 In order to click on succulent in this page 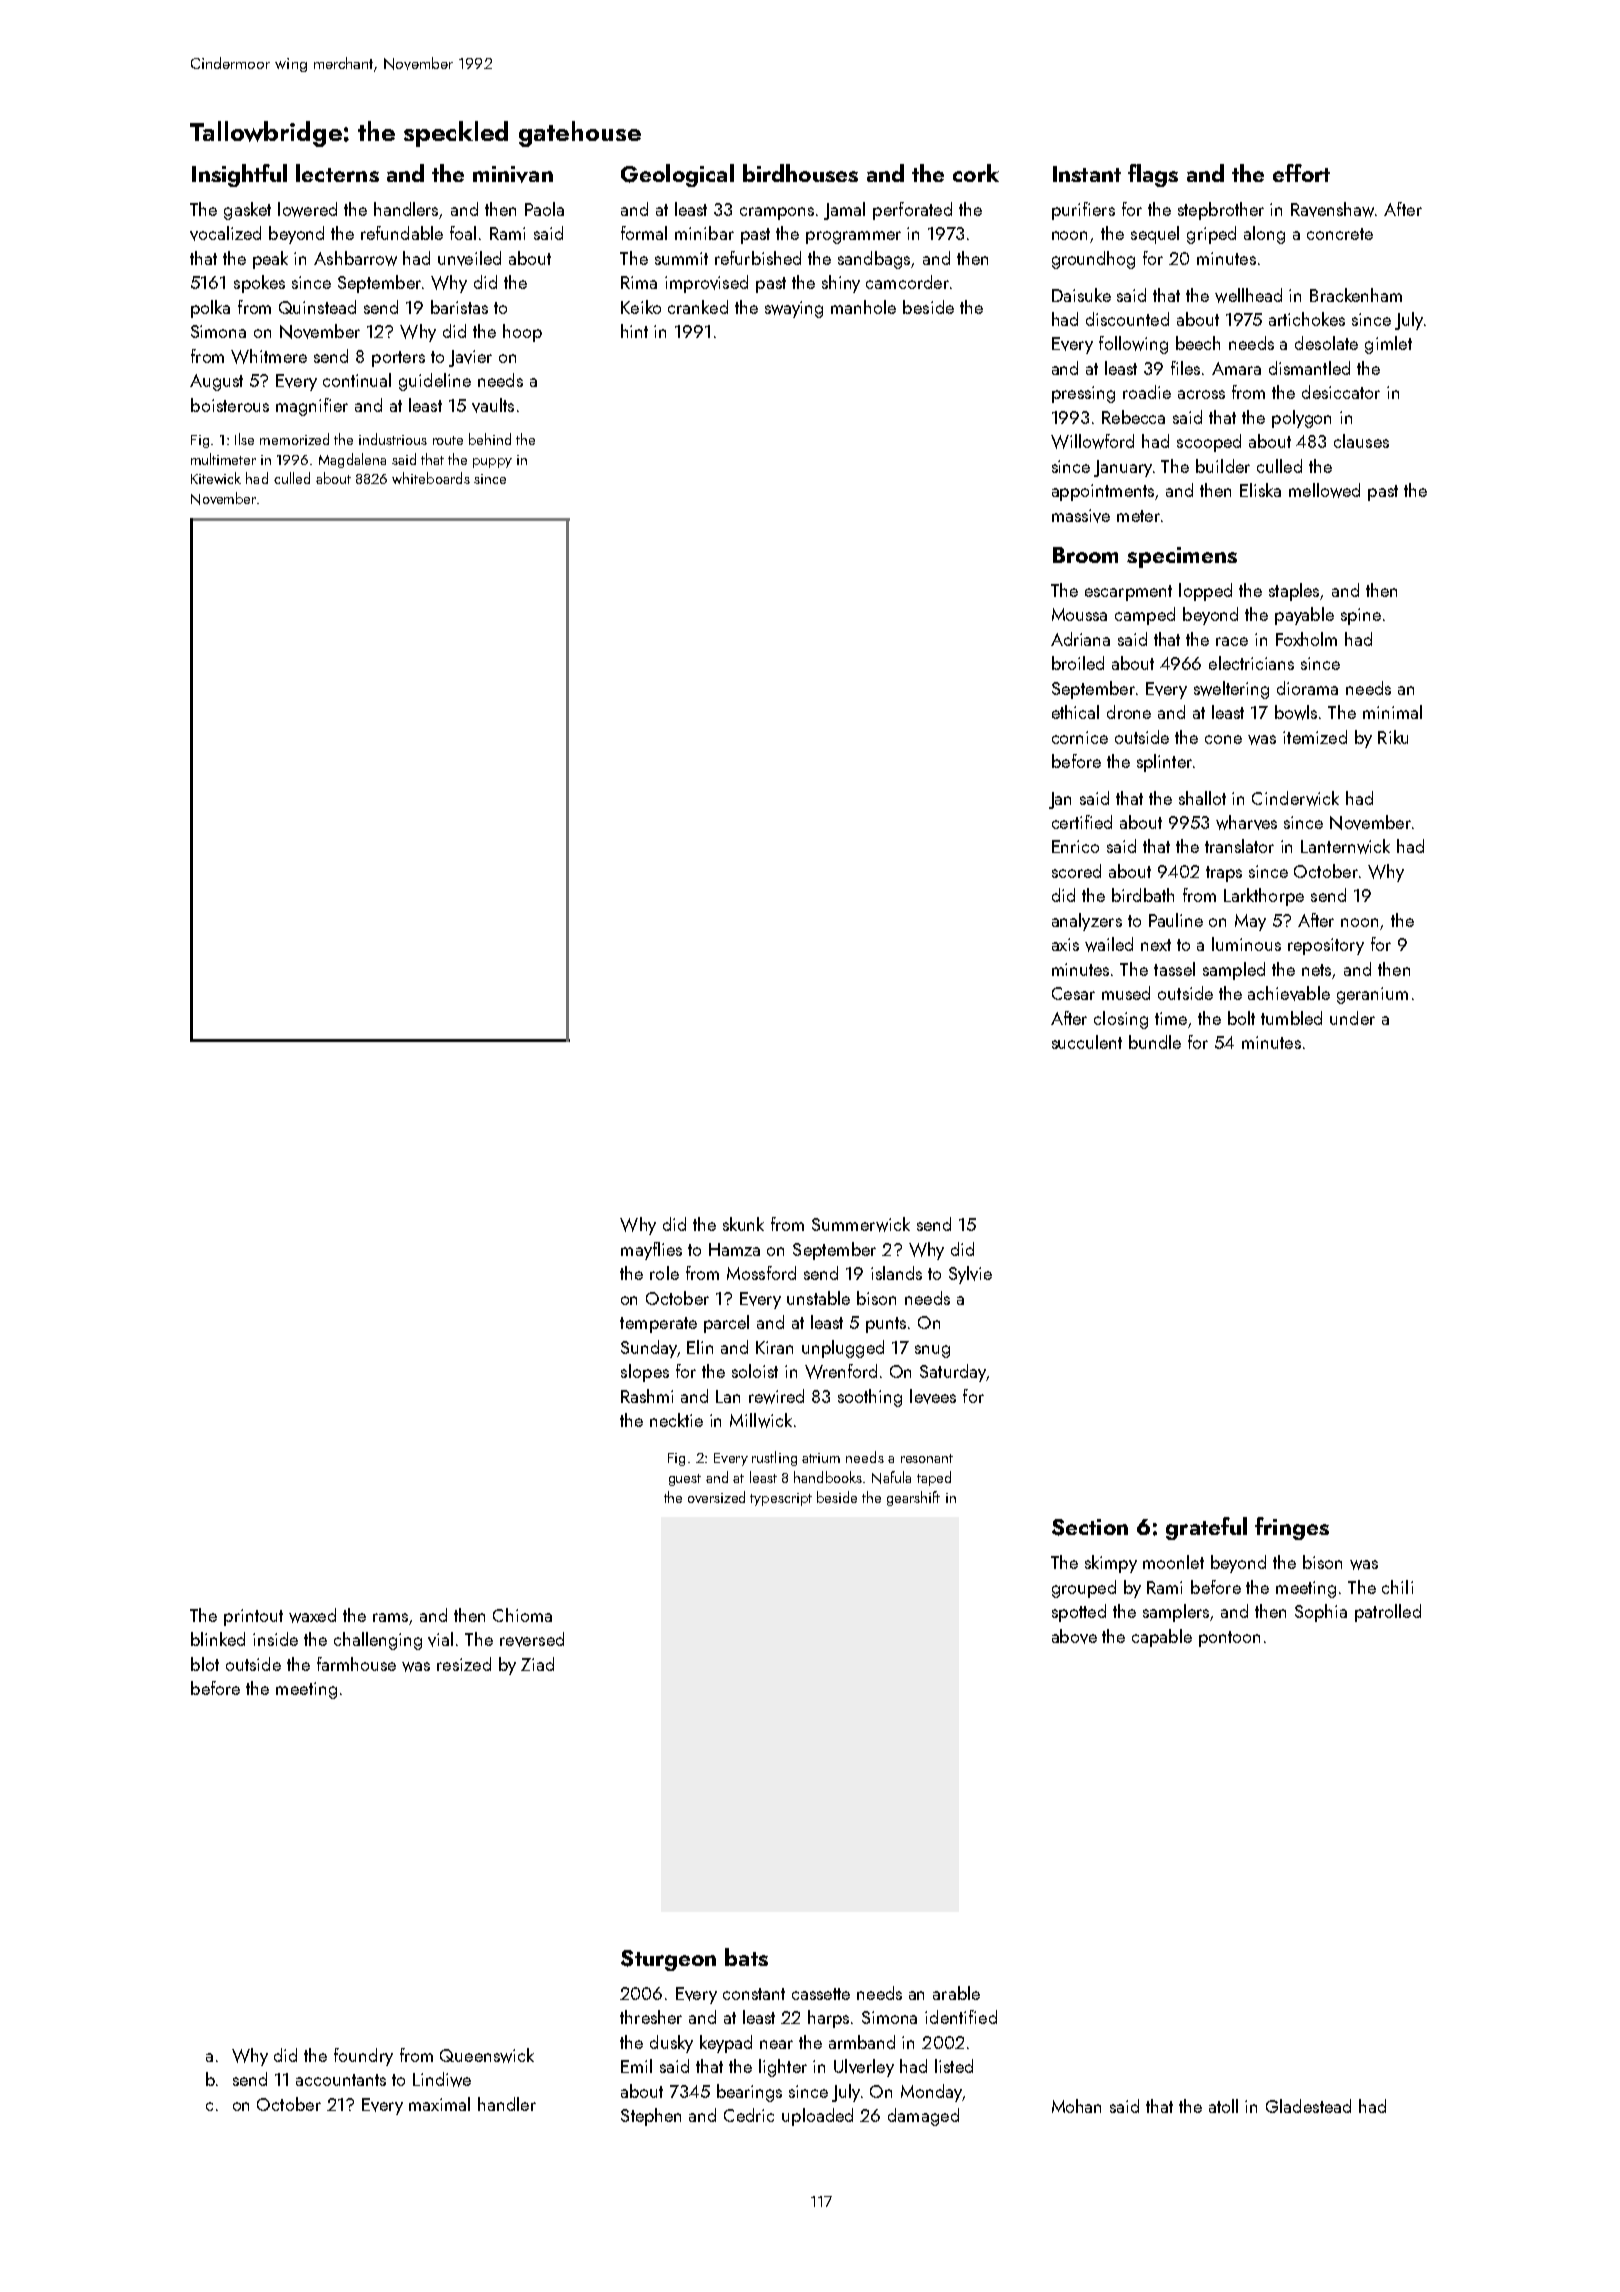, I will do `click(1087, 1042)`.
